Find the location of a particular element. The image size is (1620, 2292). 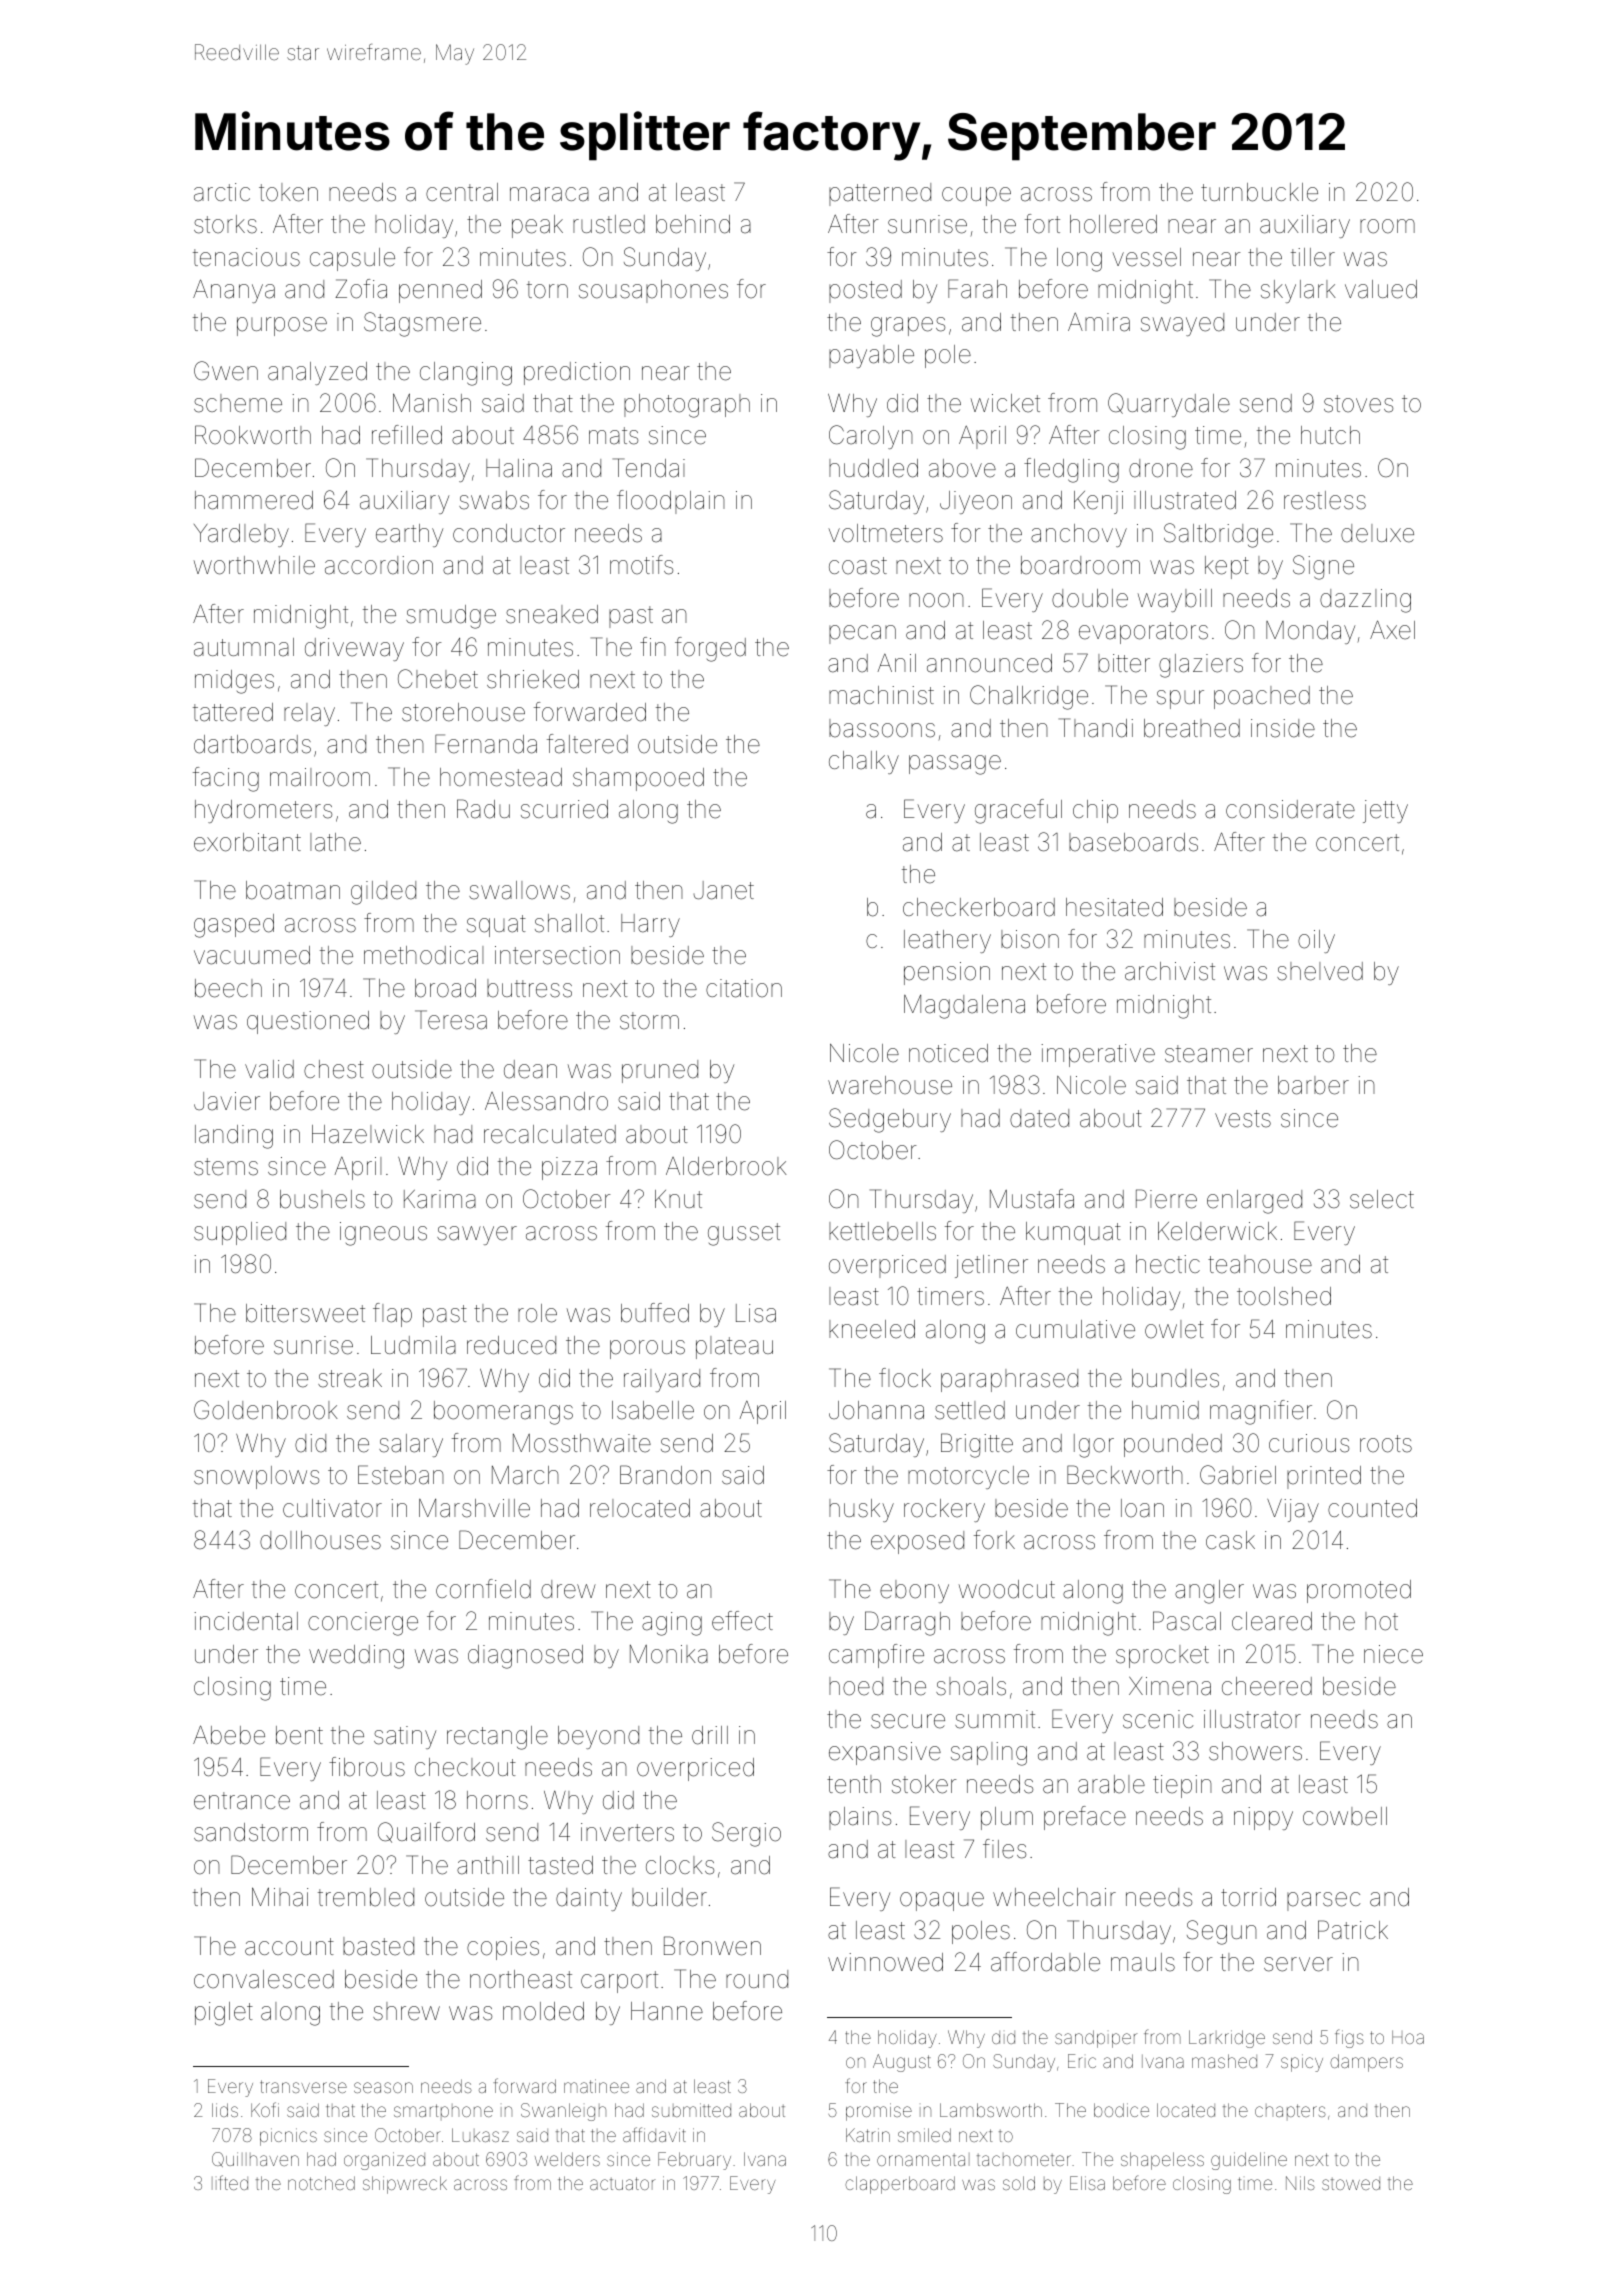

boomerangs is located at coordinates (503, 1413).
